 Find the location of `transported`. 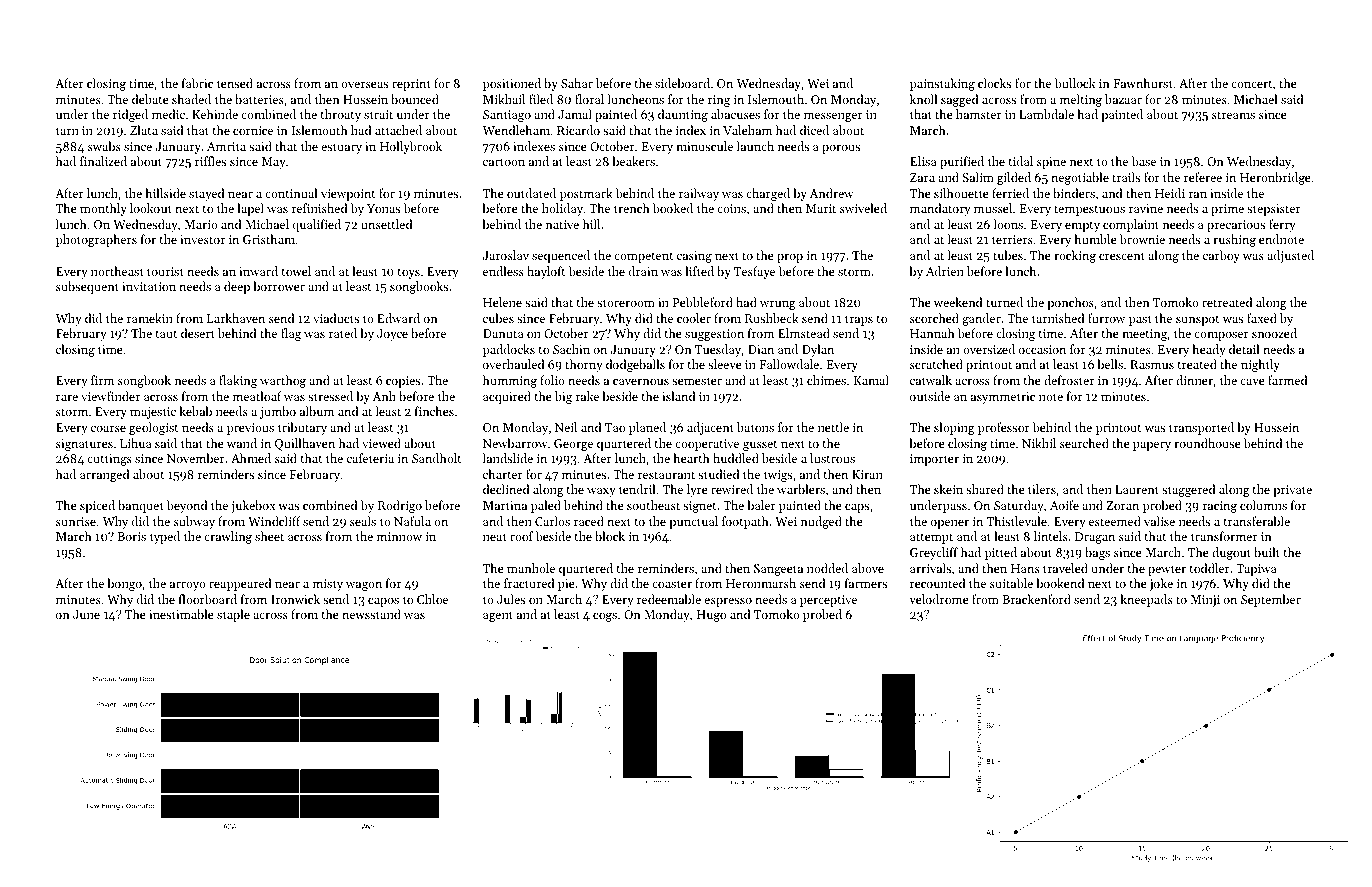

transported is located at coordinates (1201, 428).
